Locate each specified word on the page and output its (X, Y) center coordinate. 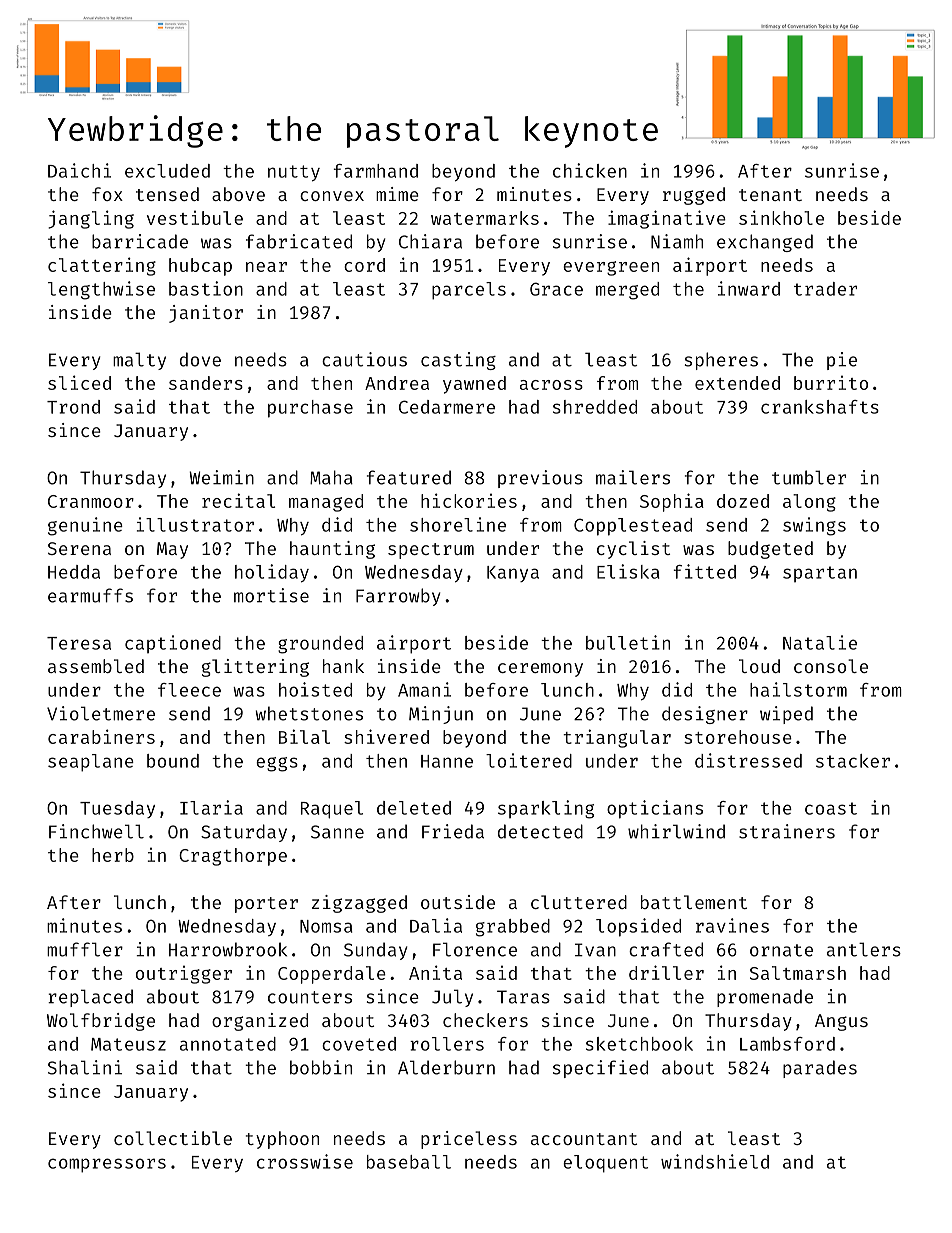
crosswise (305, 1161)
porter (266, 905)
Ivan (595, 950)
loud (759, 666)
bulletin (628, 642)
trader (825, 289)
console (831, 666)
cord (364, 265)
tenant (770, 195)
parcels (469, 291)
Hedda (74, 572)
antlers (864, 949)
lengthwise (101, 290)
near (266, 267)
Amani (424, 689)
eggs (277, 764)
